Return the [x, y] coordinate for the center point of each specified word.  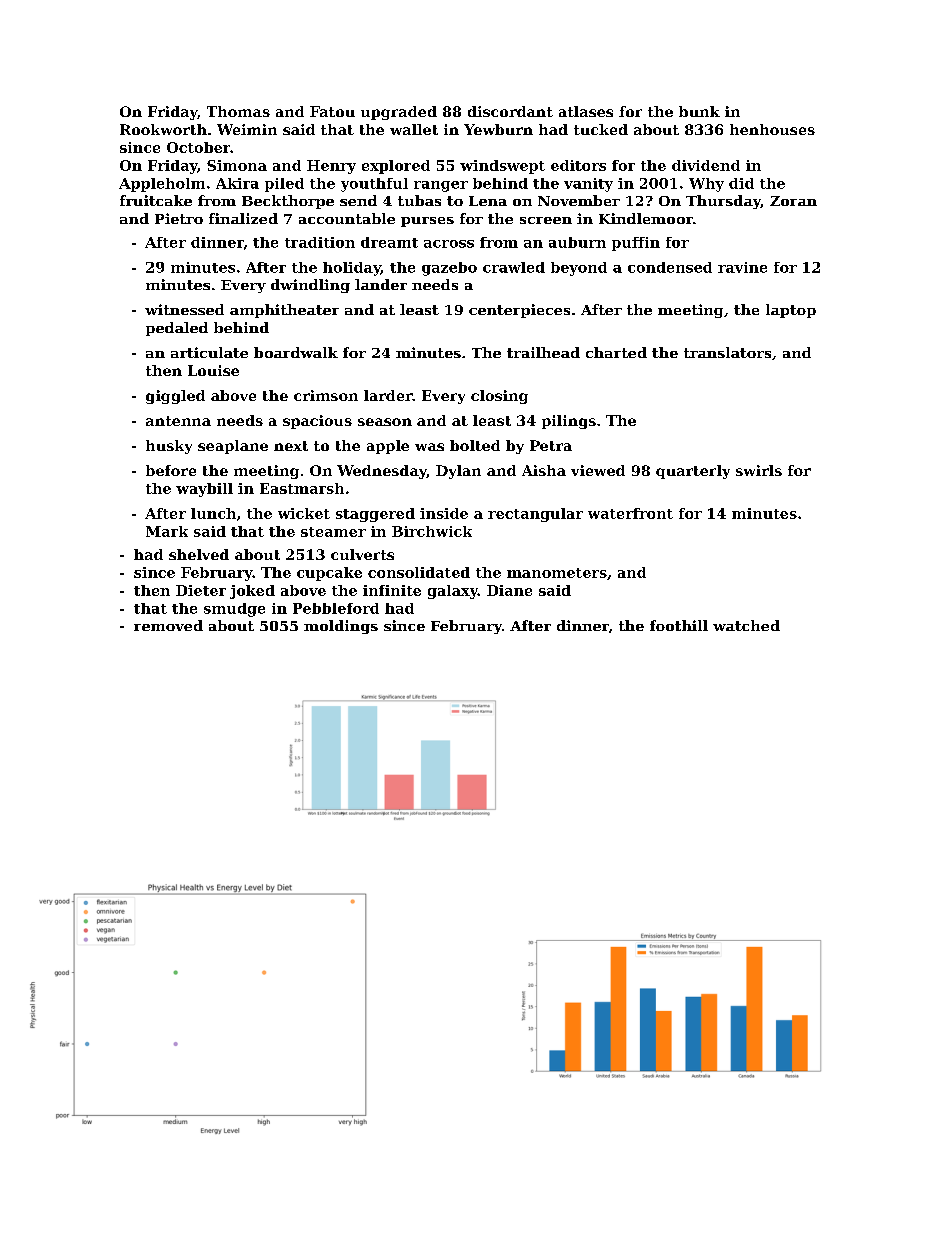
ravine [742, 267]
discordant [510, 111]
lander [381, 284]
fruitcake [156, 200]
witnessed [184, 309]
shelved [199, 554]
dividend [706, 165]
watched [746, 625]
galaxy [453, 592]
